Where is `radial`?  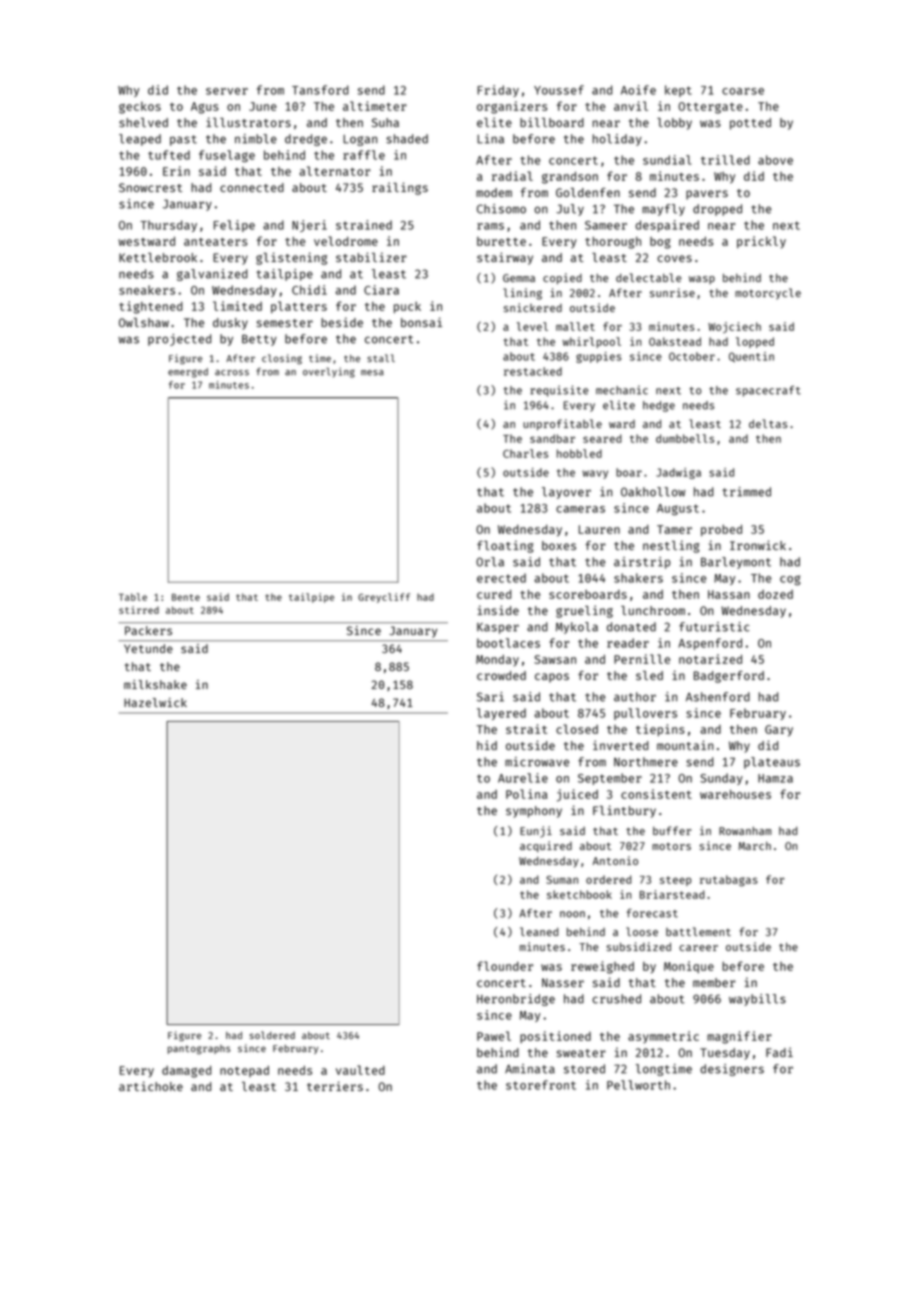
radial is located at coordinates (512, 176).
